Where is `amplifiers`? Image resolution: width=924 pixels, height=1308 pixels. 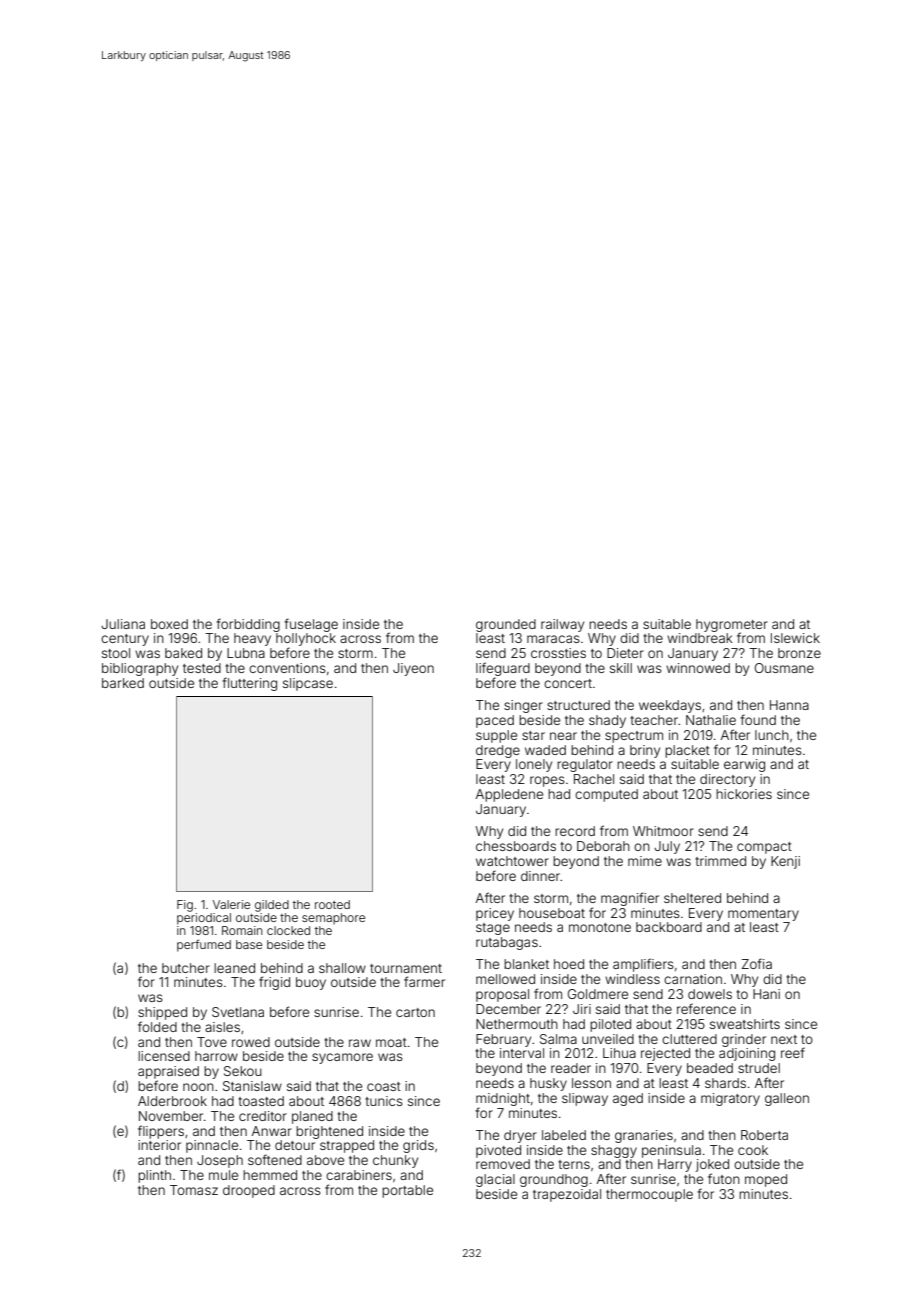 amplifiers is located at coordinates (643, 965).
